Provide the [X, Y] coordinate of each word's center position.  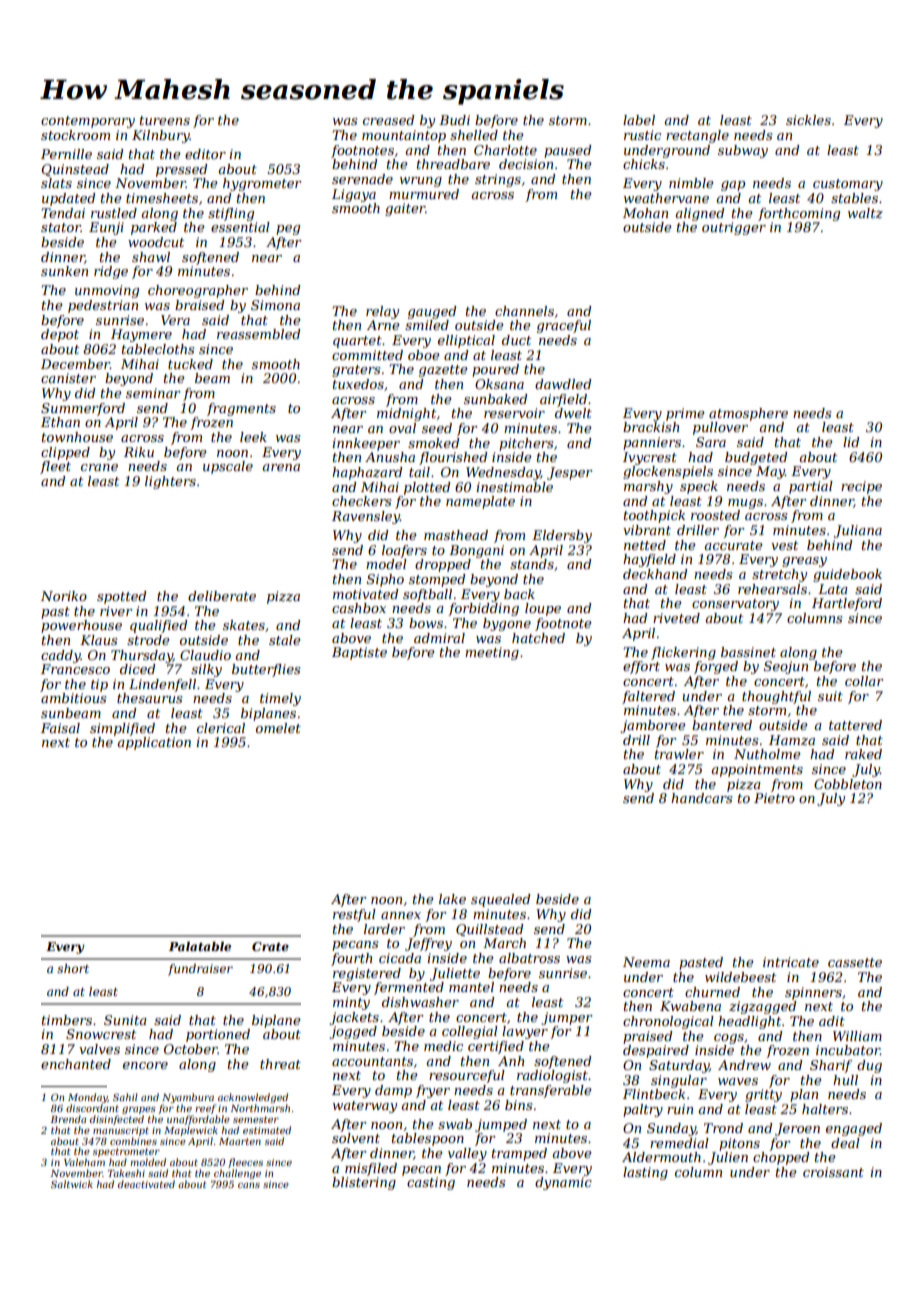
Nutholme [767, 754]
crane [99, 467]
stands [532, 564]
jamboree [653, 726]
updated [68, 199]
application [154, 743]
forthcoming [799, 214]
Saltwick [72, 1184]
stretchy [779, 575]
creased [388, 120]
